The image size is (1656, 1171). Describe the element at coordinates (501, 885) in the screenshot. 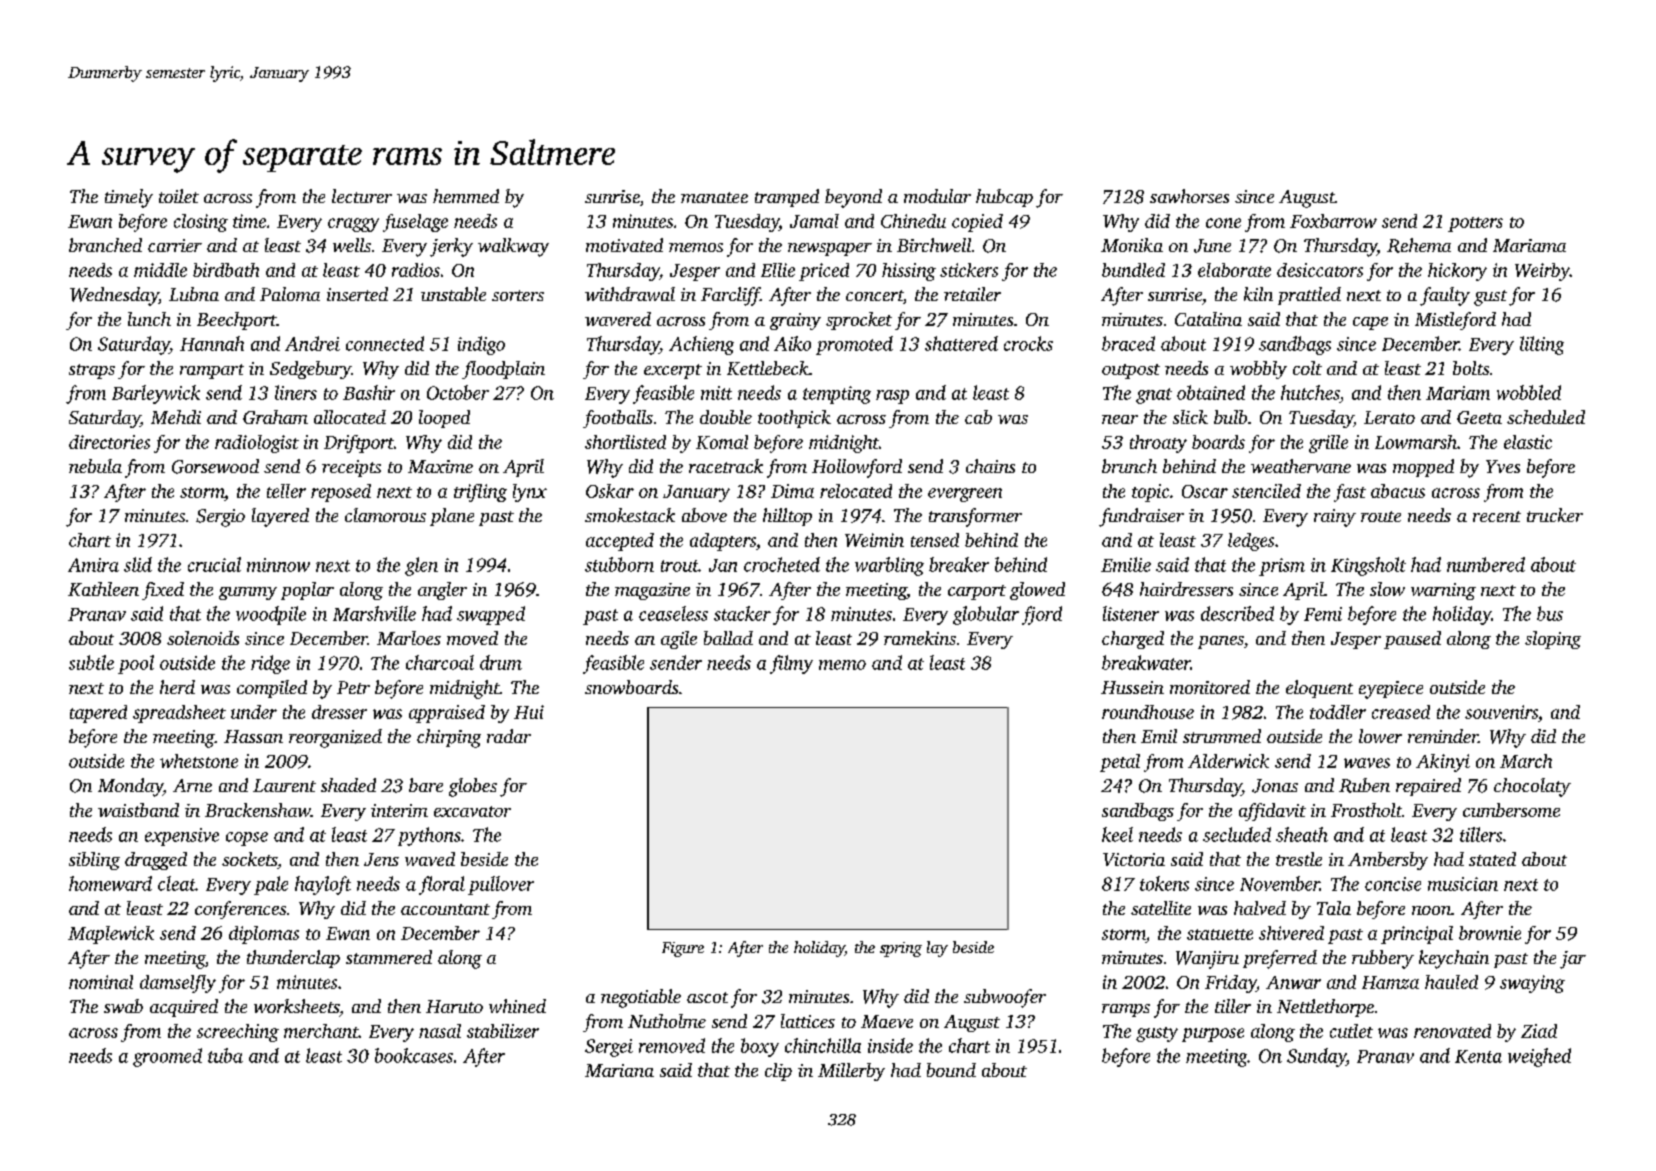

I see `pullover` at that location.
